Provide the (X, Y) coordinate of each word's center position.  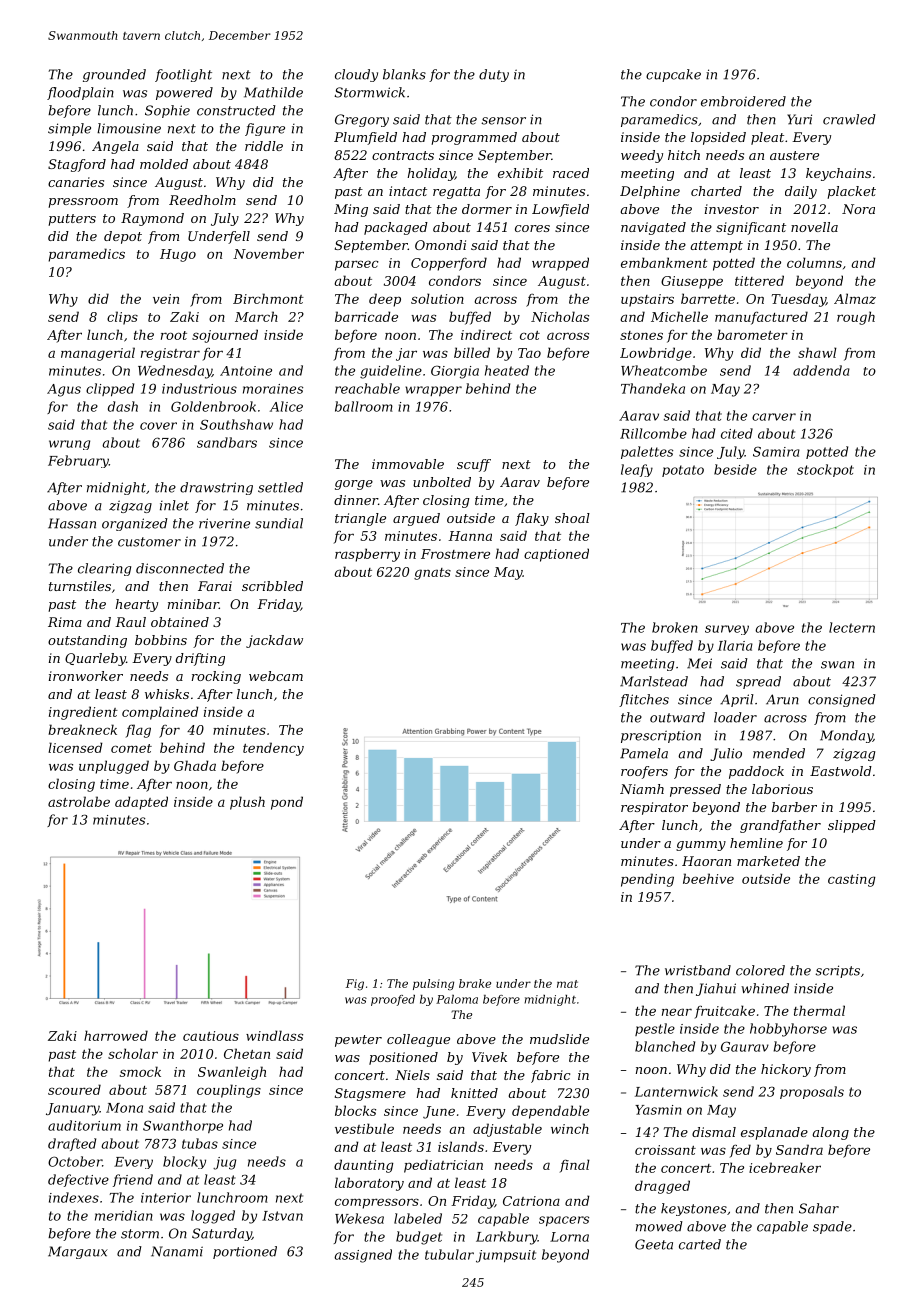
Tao (529, 353)
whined (765, 988)
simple (69, 129)
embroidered (743, 101)
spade (832, 1227)
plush (247, 803)
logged (213, 1217)
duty (494, 75)
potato (683, 471)
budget (419, 1238)
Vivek (489, 1057)
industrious (199, 388)
